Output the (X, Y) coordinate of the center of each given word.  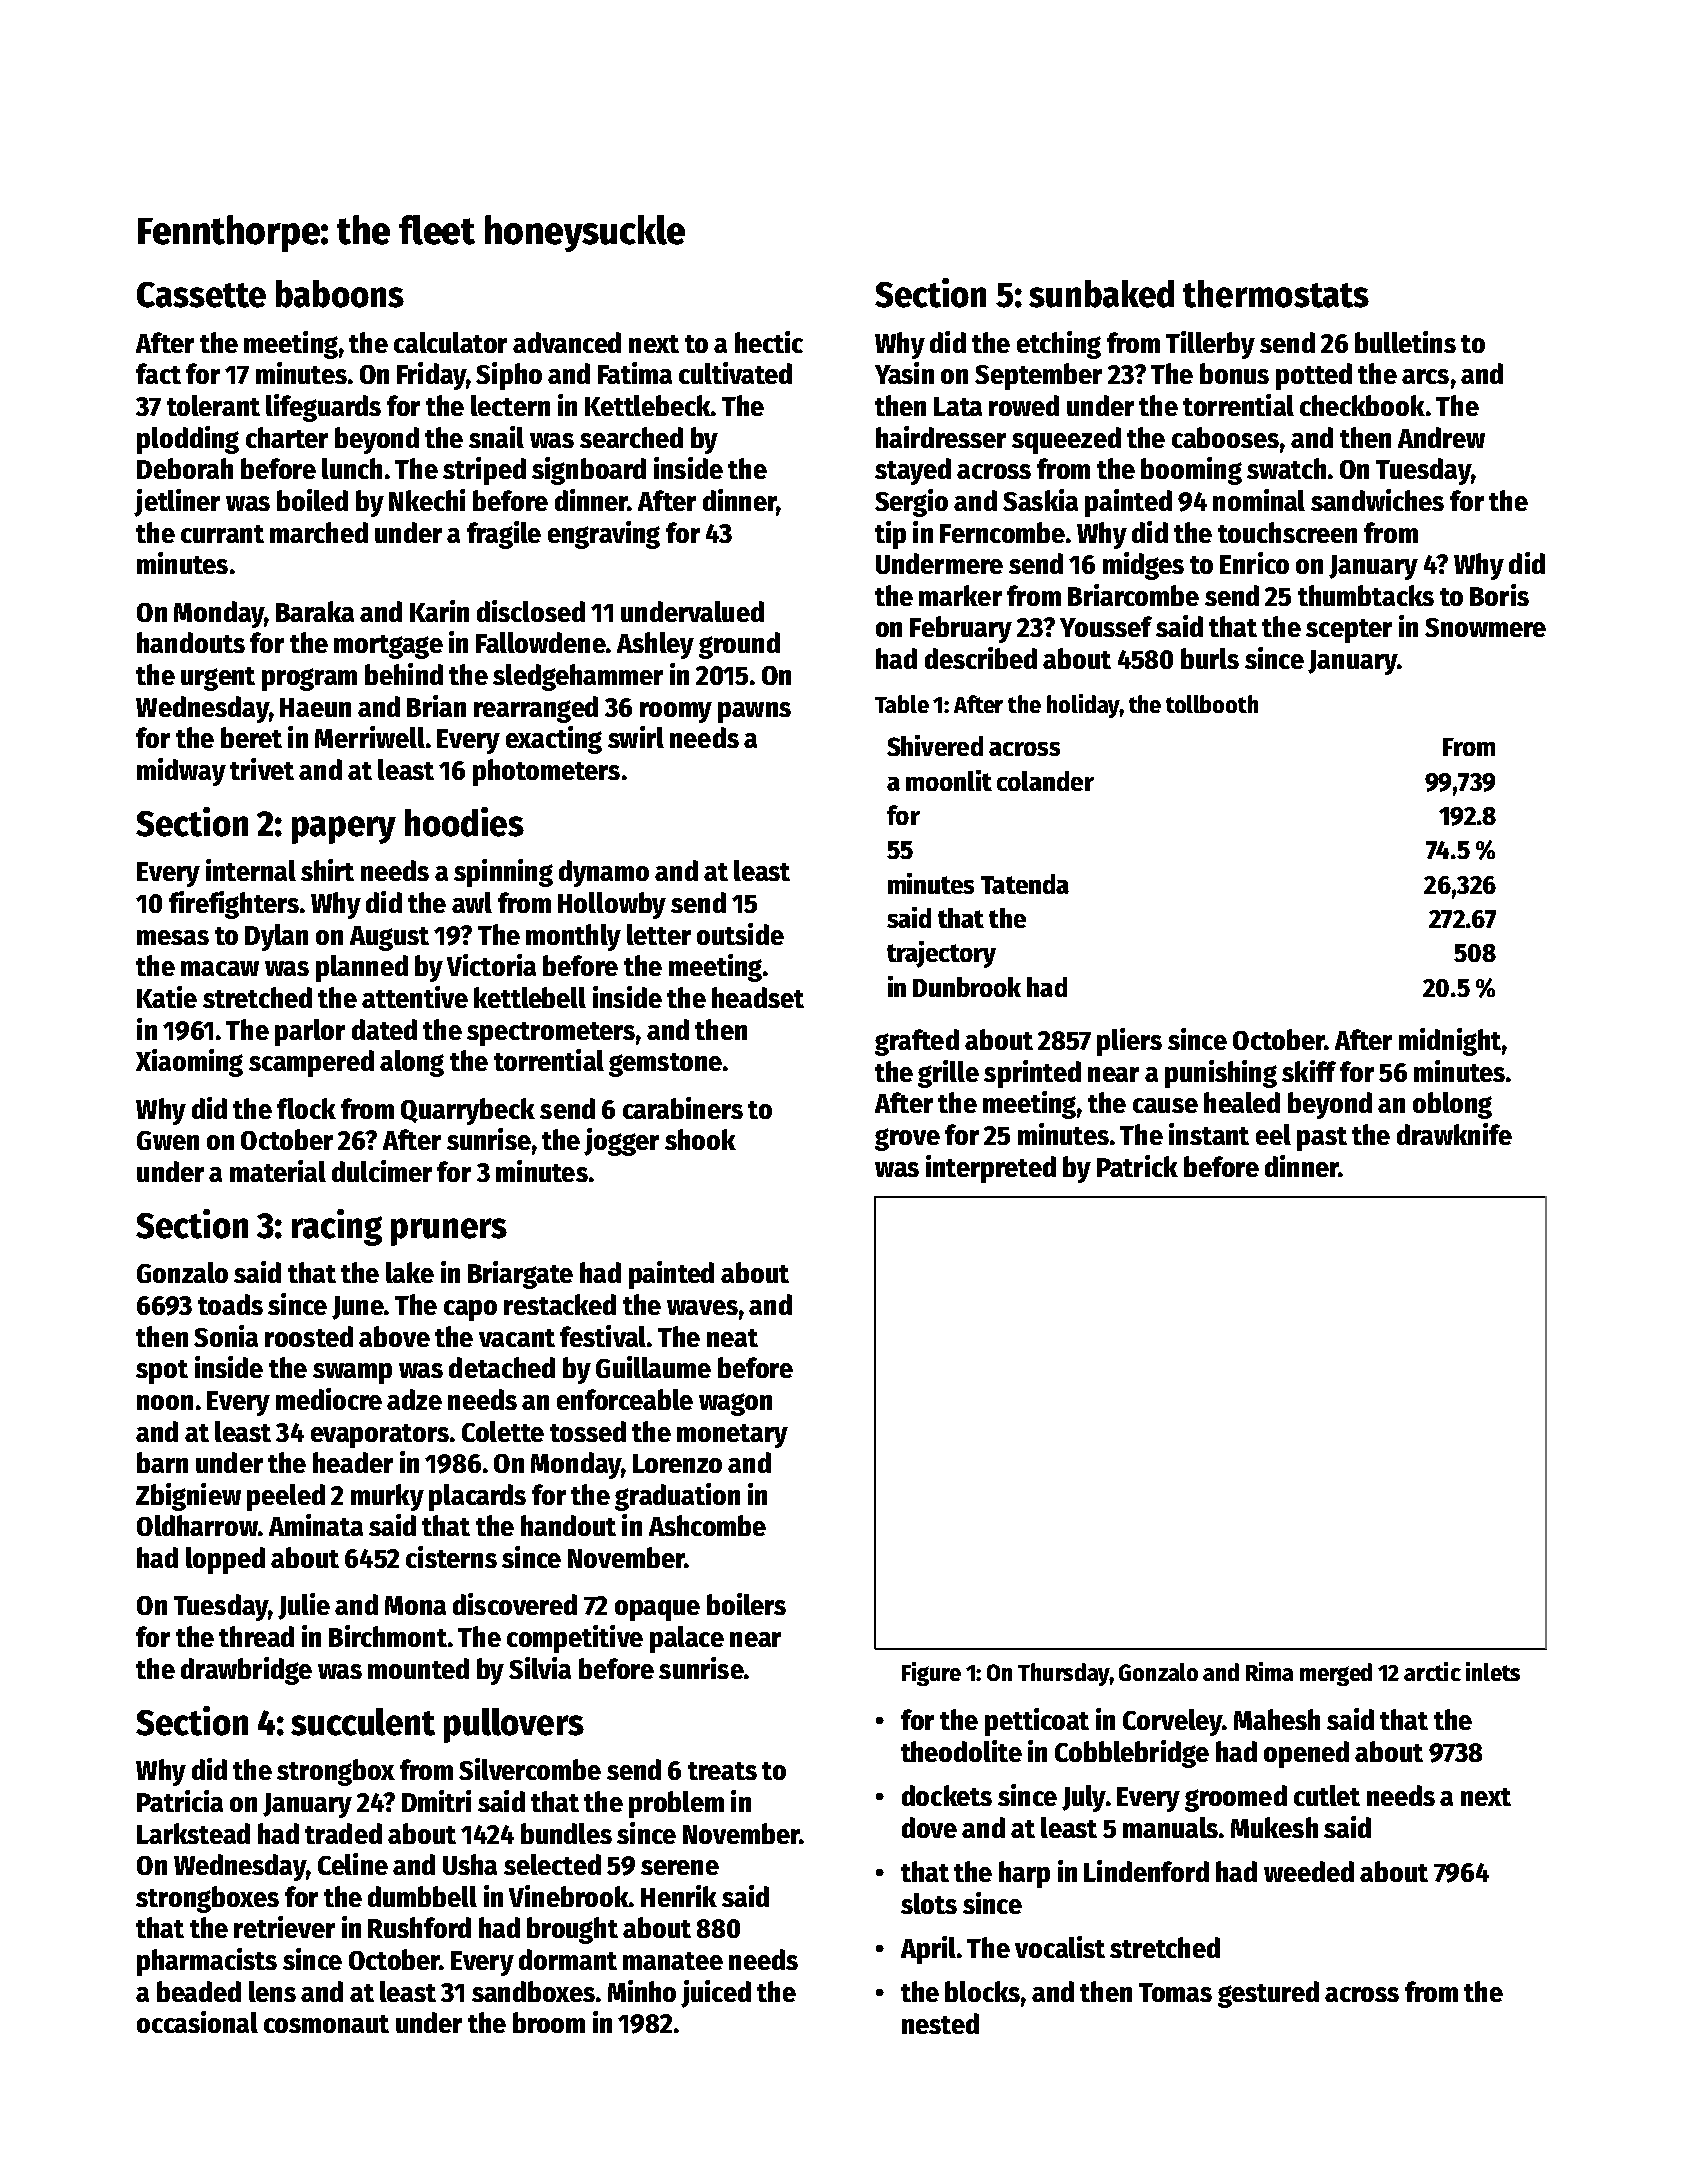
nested (940, 2023)
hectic (769, 342)
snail (496, 437)
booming (1191, 471)
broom (549, 2022)
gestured (1268, 1994)
